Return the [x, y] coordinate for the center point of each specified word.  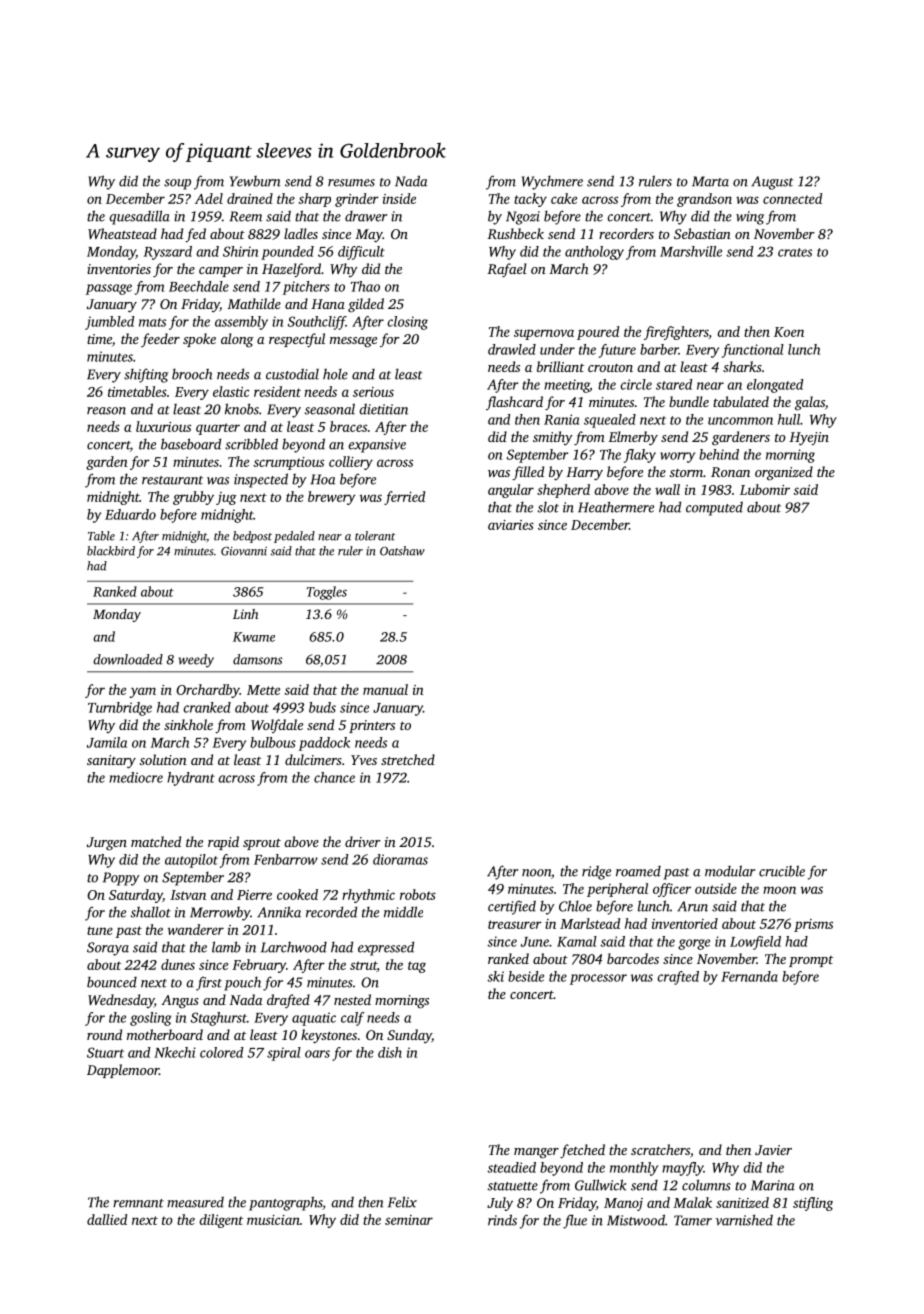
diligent [221, 1221]
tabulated [741, 401]
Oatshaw [402, 551]
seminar [409, 1220]
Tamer [693, 1220]
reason [106, 411]
